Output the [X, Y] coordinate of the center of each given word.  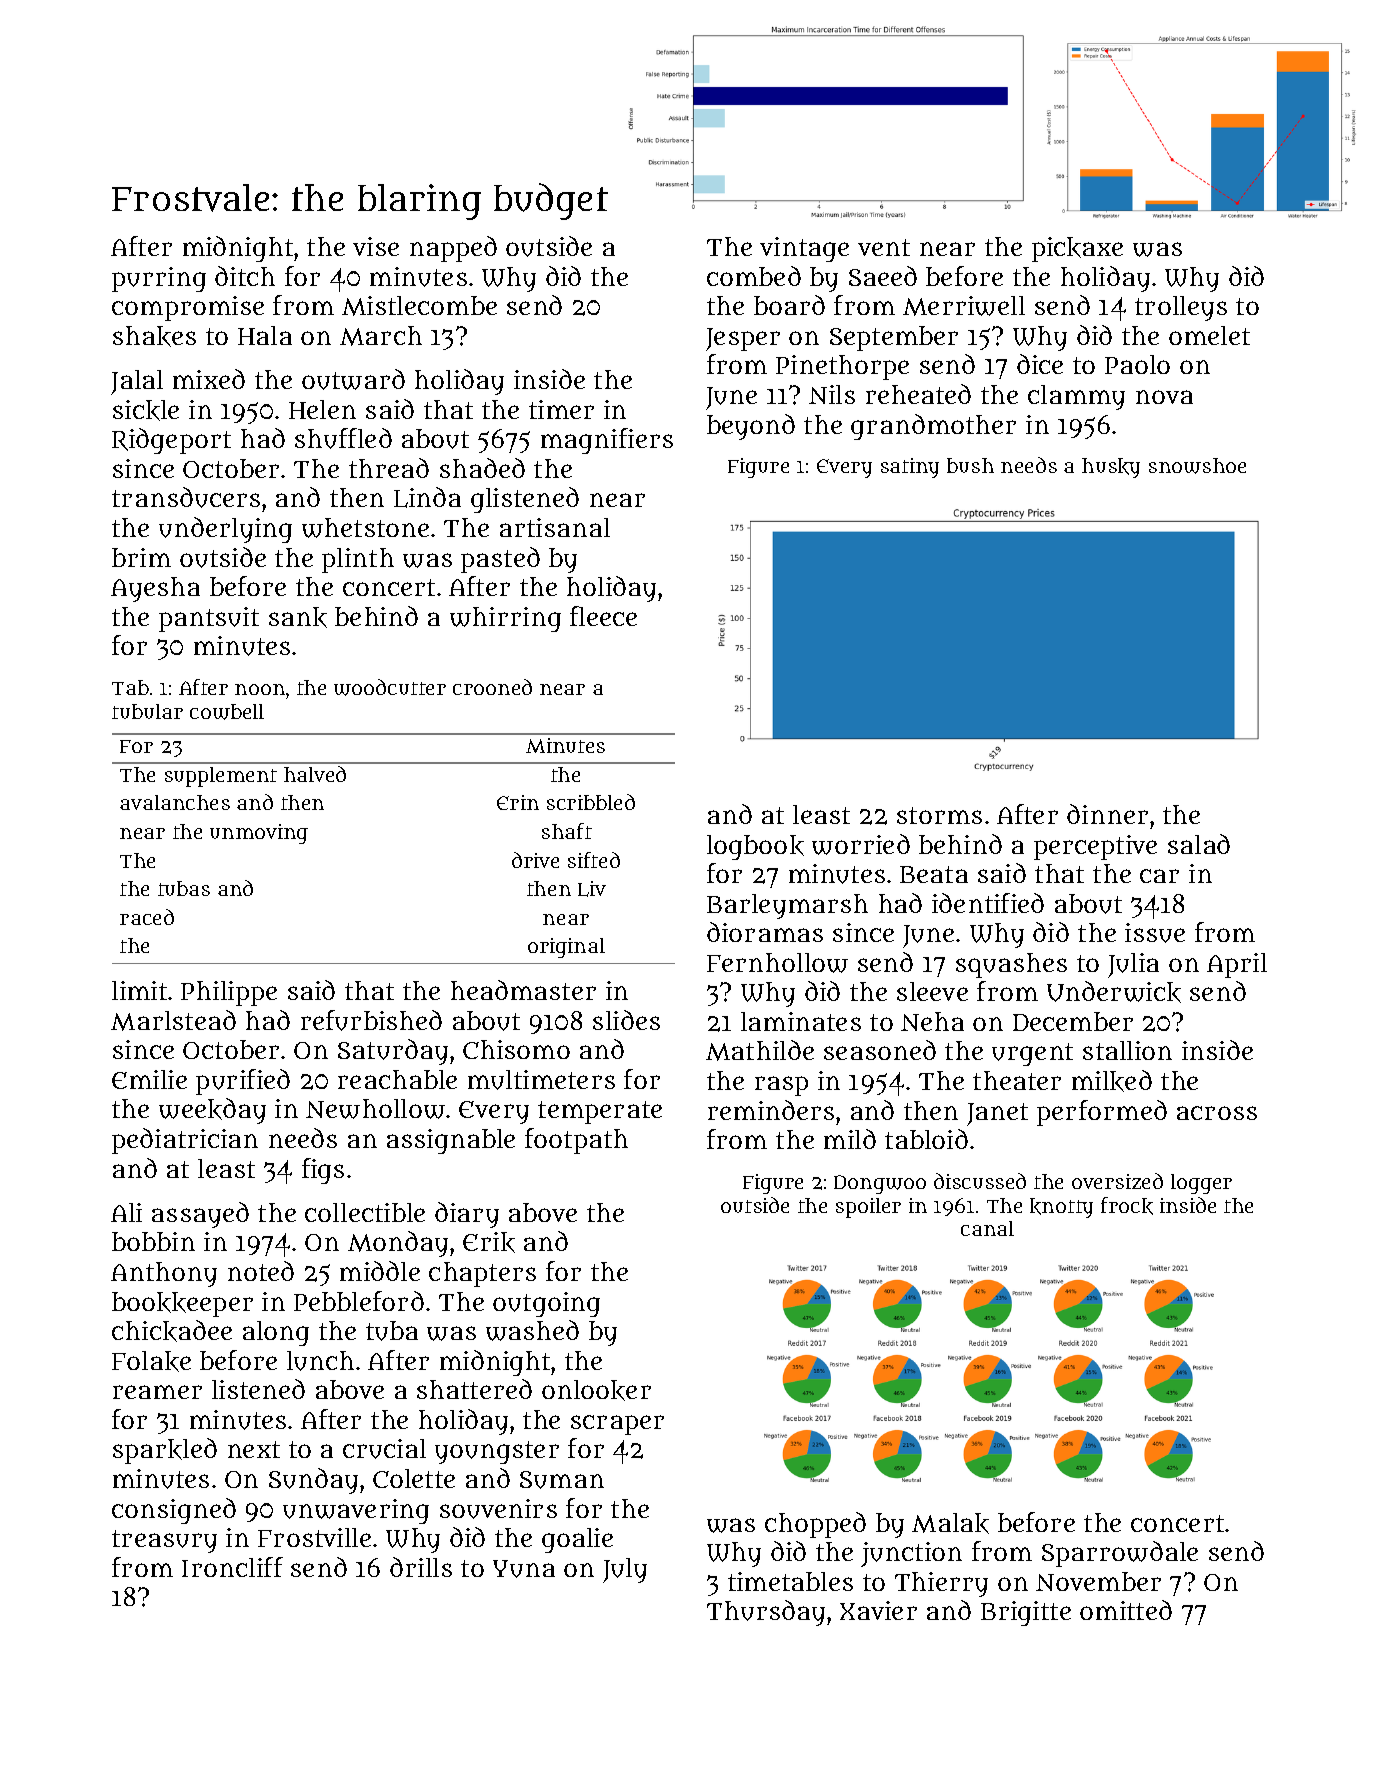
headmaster [523, 990]
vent [884, 247]
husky [1111, 468]
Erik [489, 1242]
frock [1127, 1206]
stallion [1127, 1050]
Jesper [743, 339]
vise [376, 246]
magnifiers [607, 441]
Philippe [229, 993]
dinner [1107, 814]
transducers [186, 497]
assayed [200, 1215]
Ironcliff [232, 1567]
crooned [492, 687]
